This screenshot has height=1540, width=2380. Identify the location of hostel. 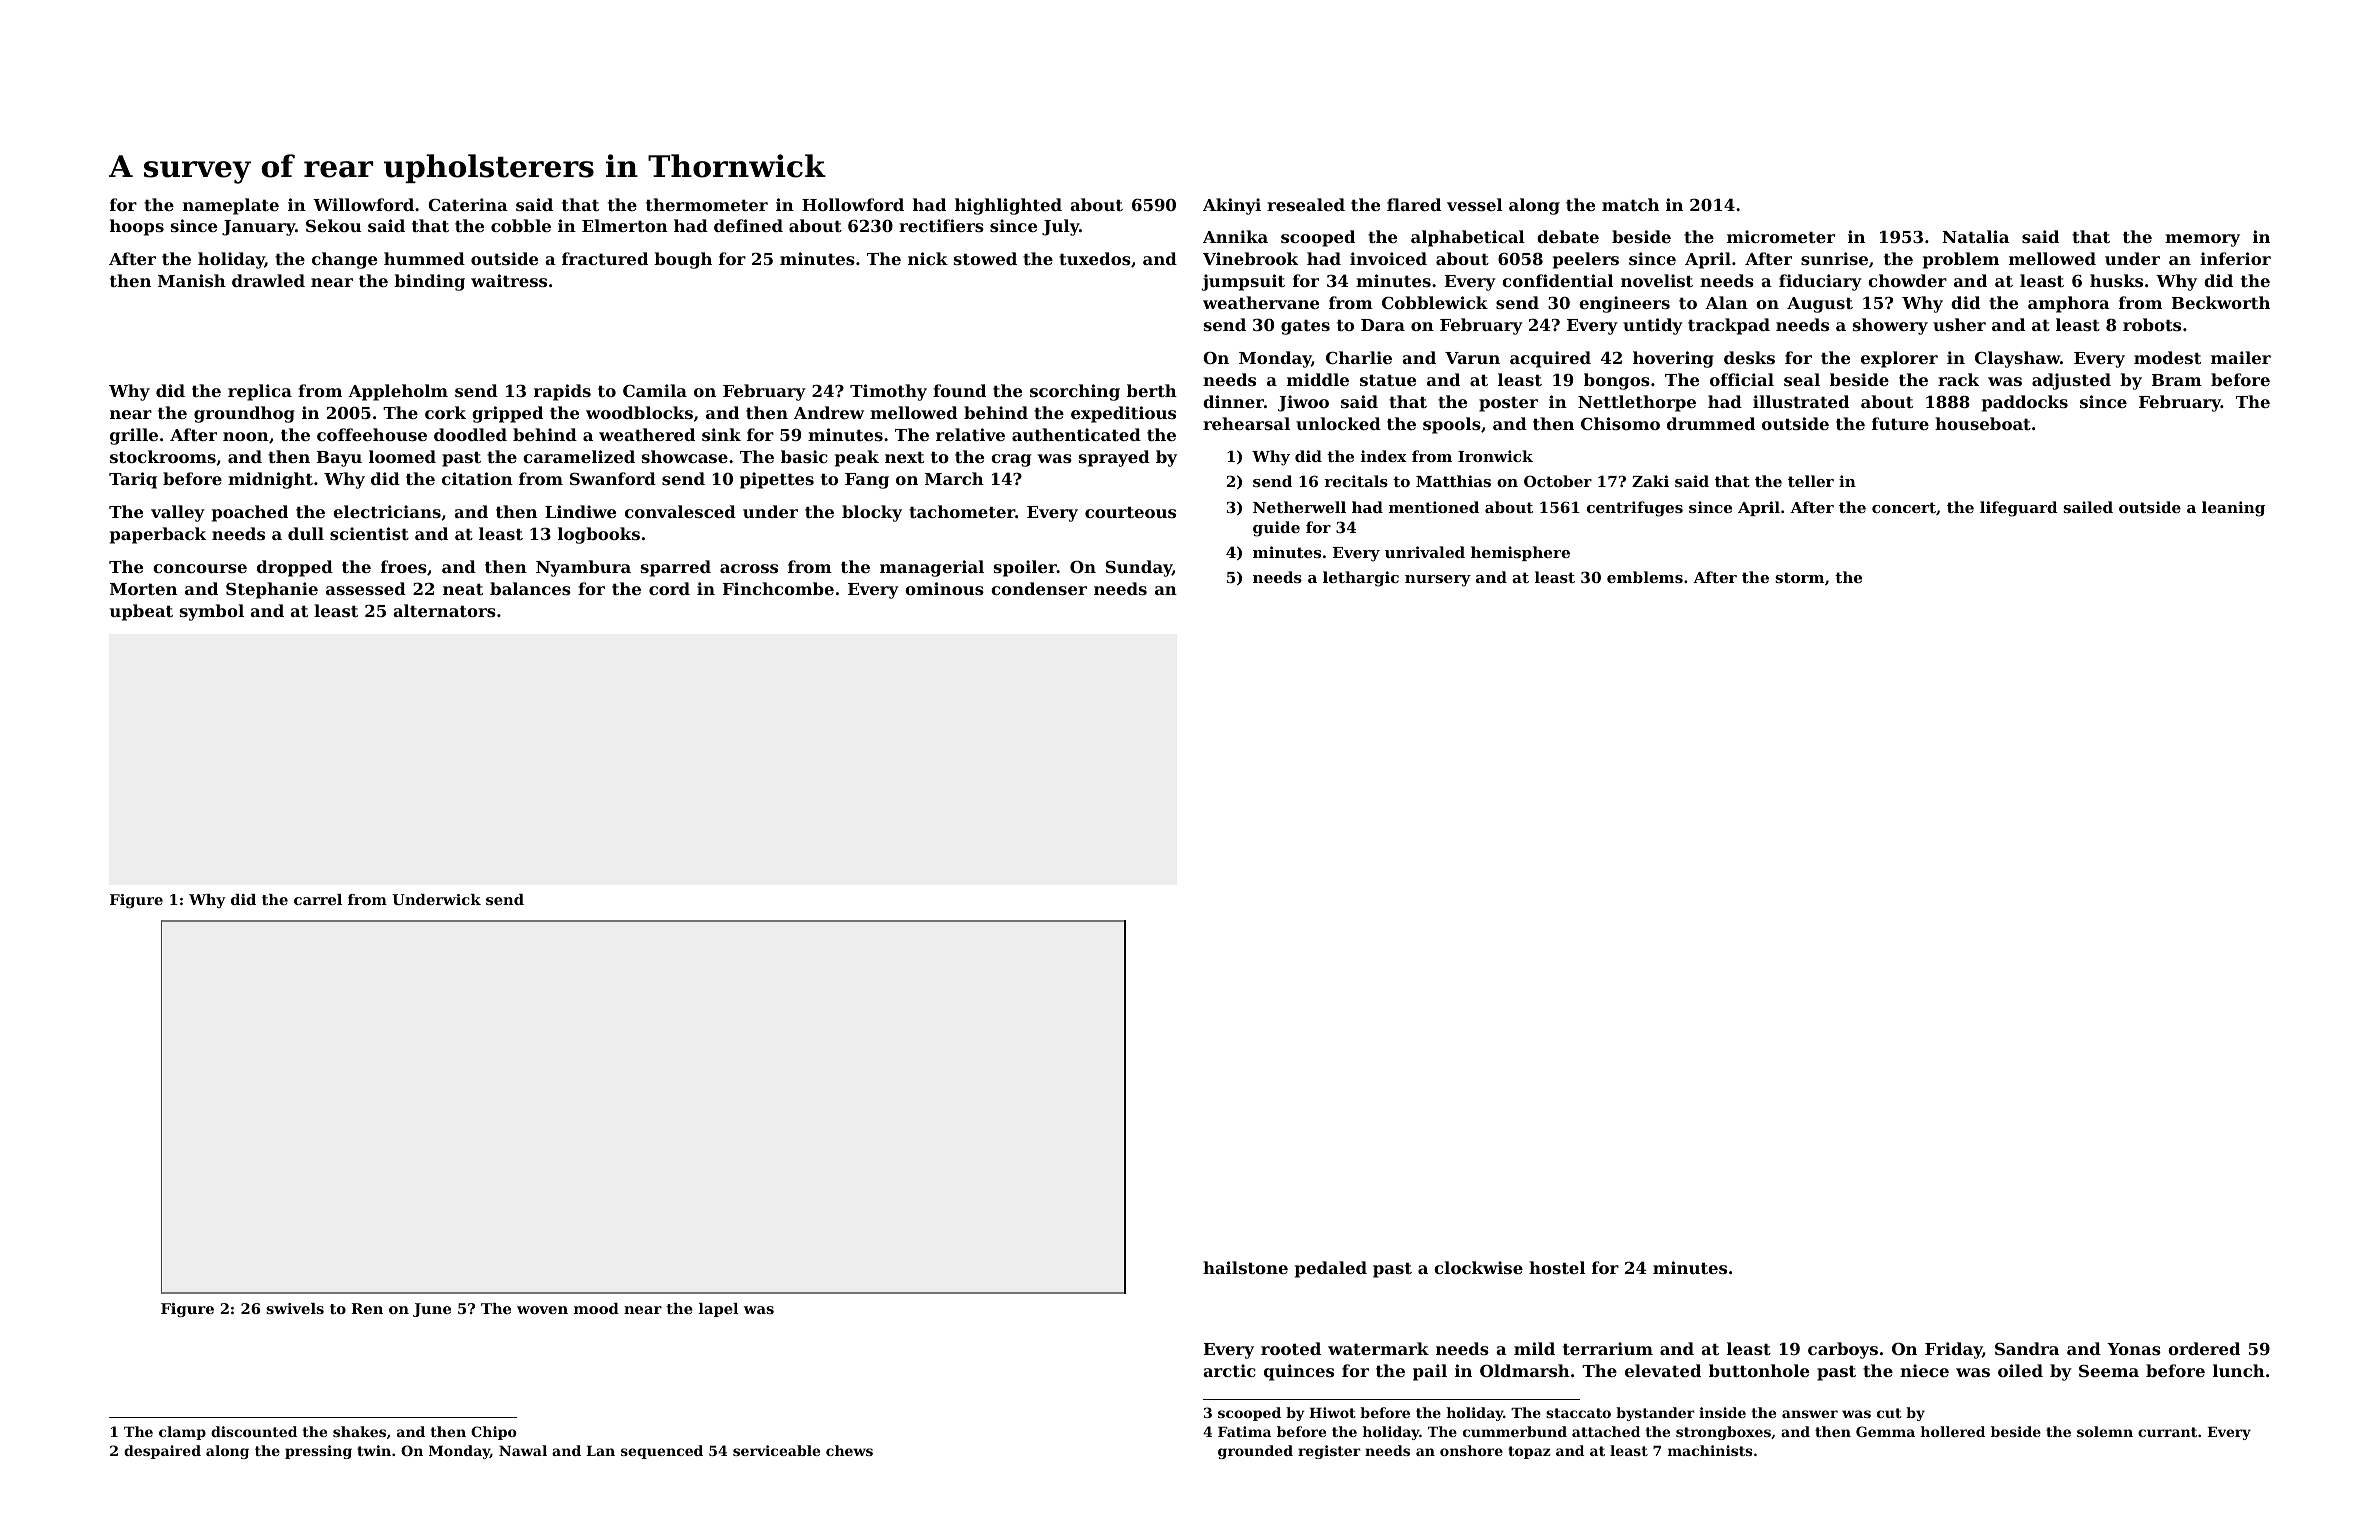
(1557, 1267).
